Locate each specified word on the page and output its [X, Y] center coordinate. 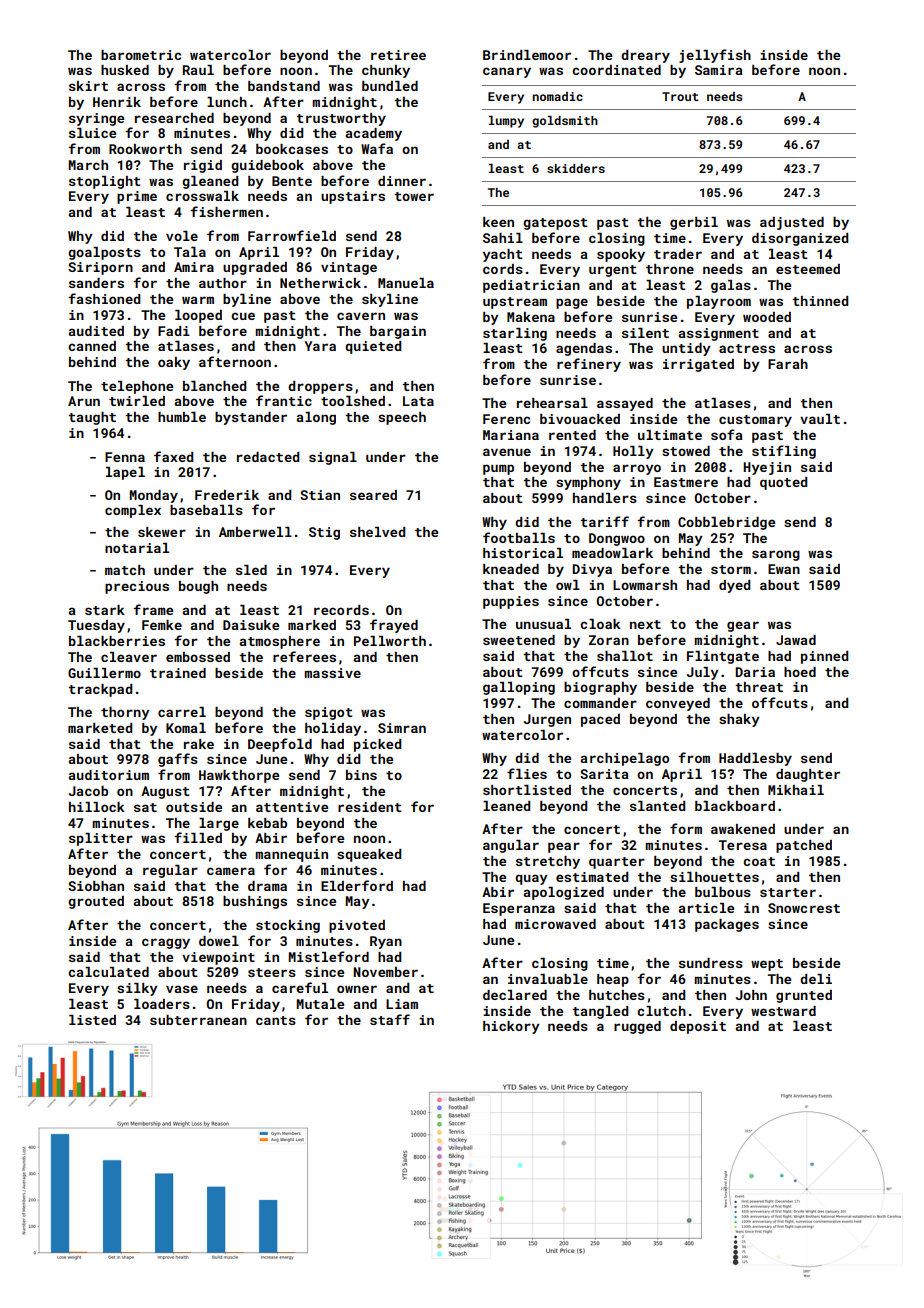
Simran [402, 728]
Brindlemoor [527, 55]
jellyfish [715, 56]
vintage [349, 268]
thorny [125, 713]
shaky [739, 720]
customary [755, 421]
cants [276, 1020]
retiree [398, 55]
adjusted [792, 223]
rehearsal [552, 403]
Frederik [227, 495]
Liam [402, 1004]
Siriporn [100, 268]
